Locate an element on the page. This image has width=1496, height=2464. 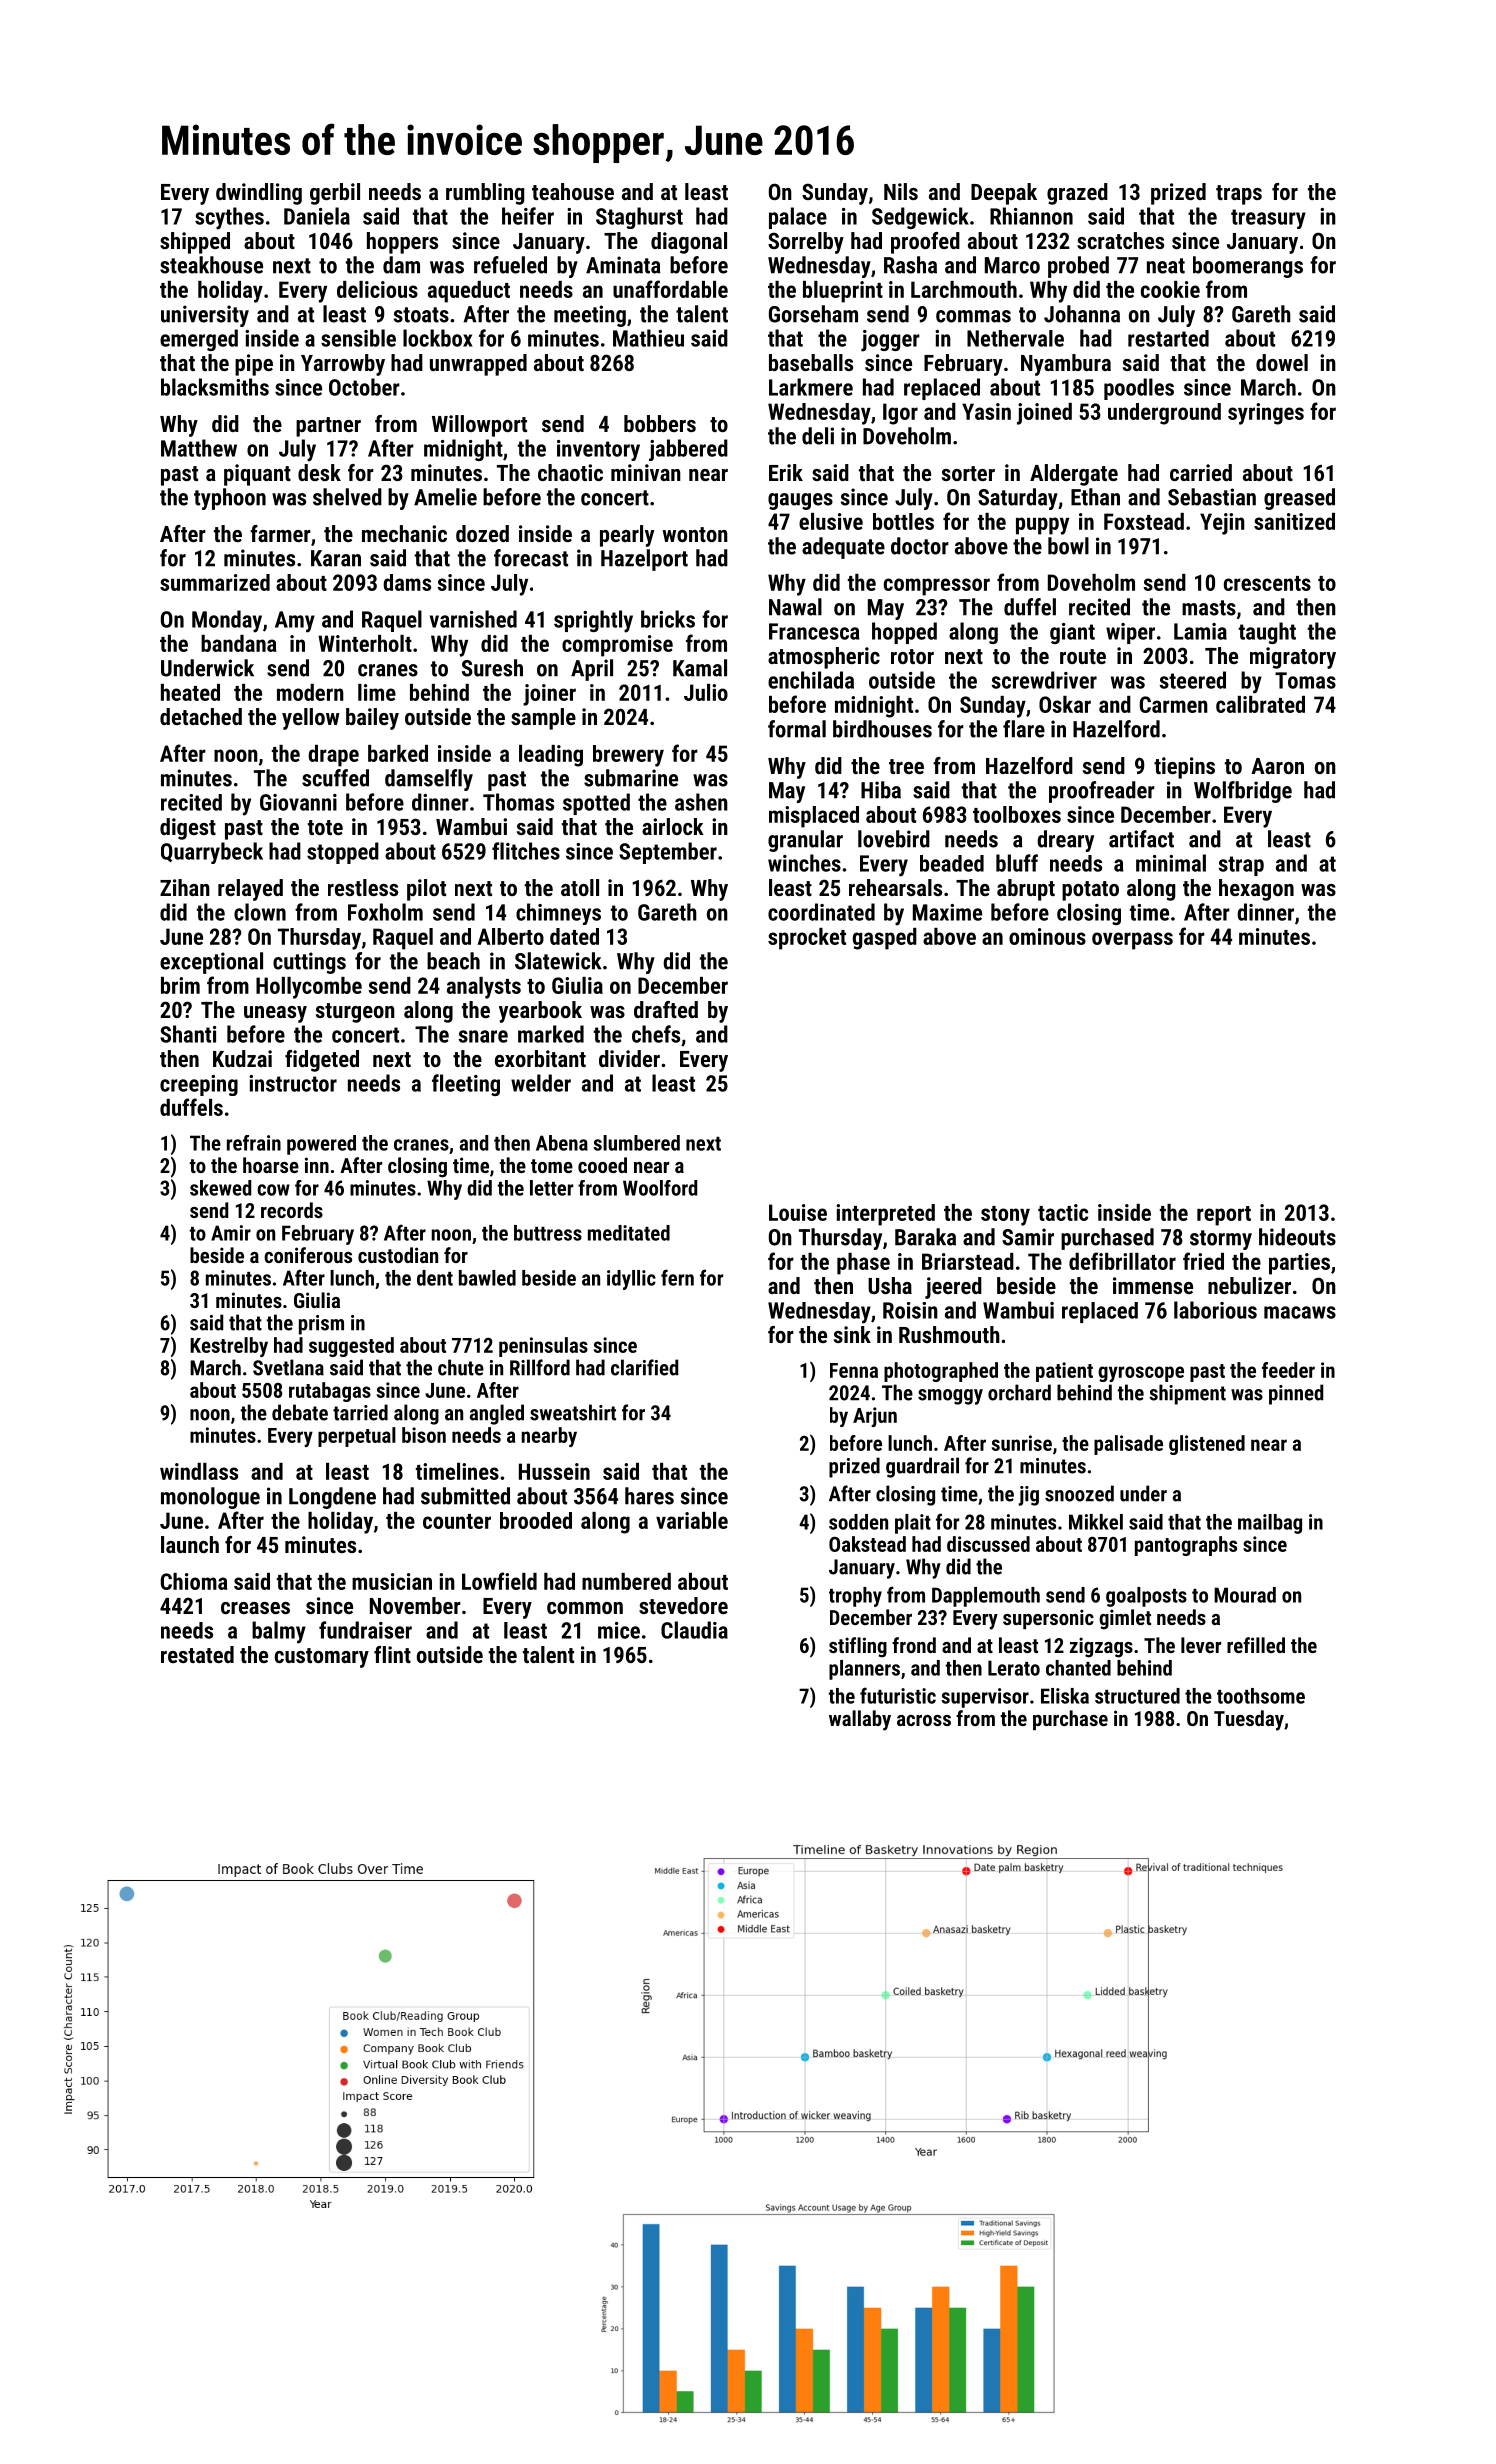
drafted is located at coordinates (666, 1009).
